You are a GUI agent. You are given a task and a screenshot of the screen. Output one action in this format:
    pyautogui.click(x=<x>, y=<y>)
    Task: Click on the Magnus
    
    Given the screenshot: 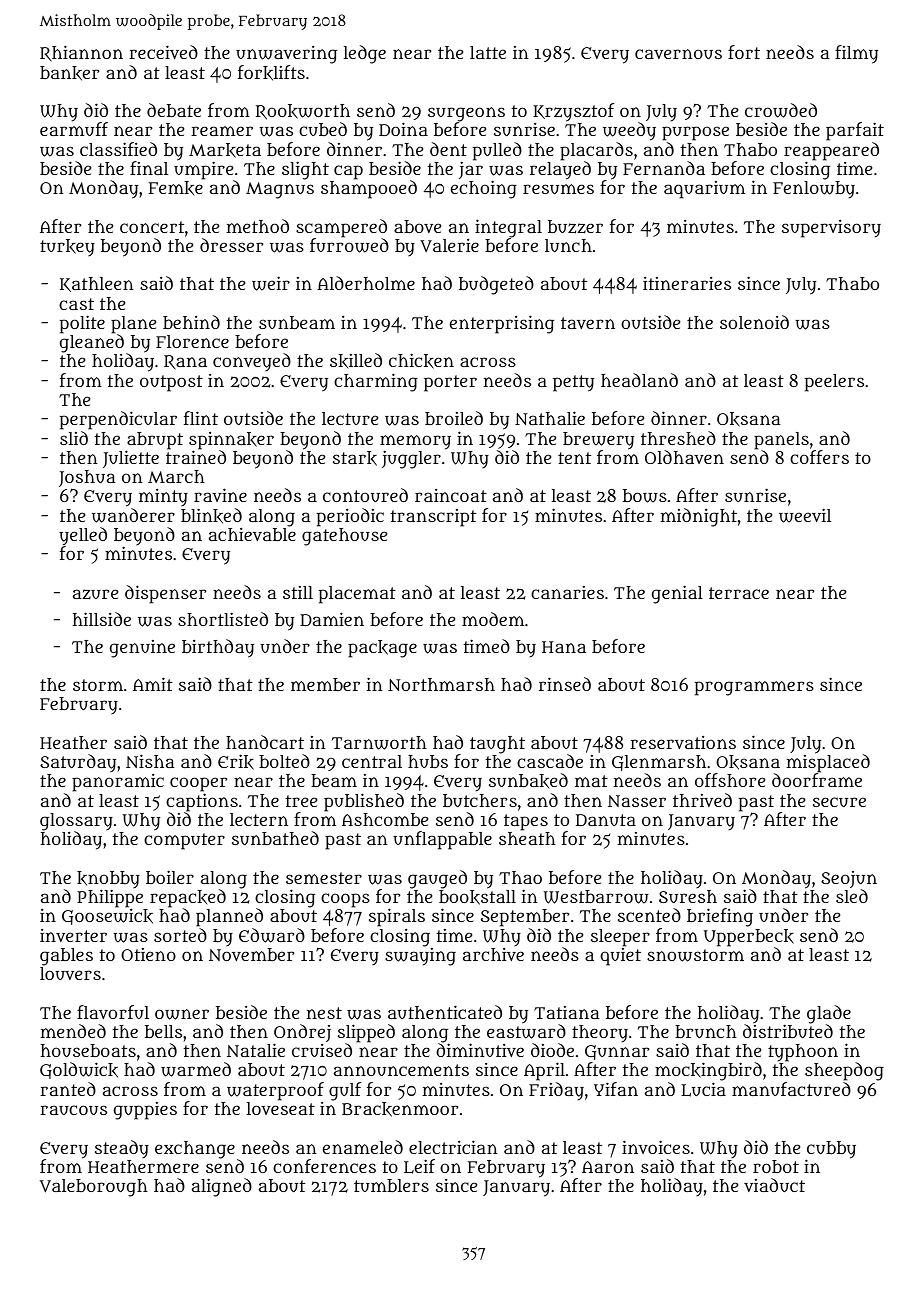 What is the action you would take?
    pyautogui.click(x=280, y=190)
